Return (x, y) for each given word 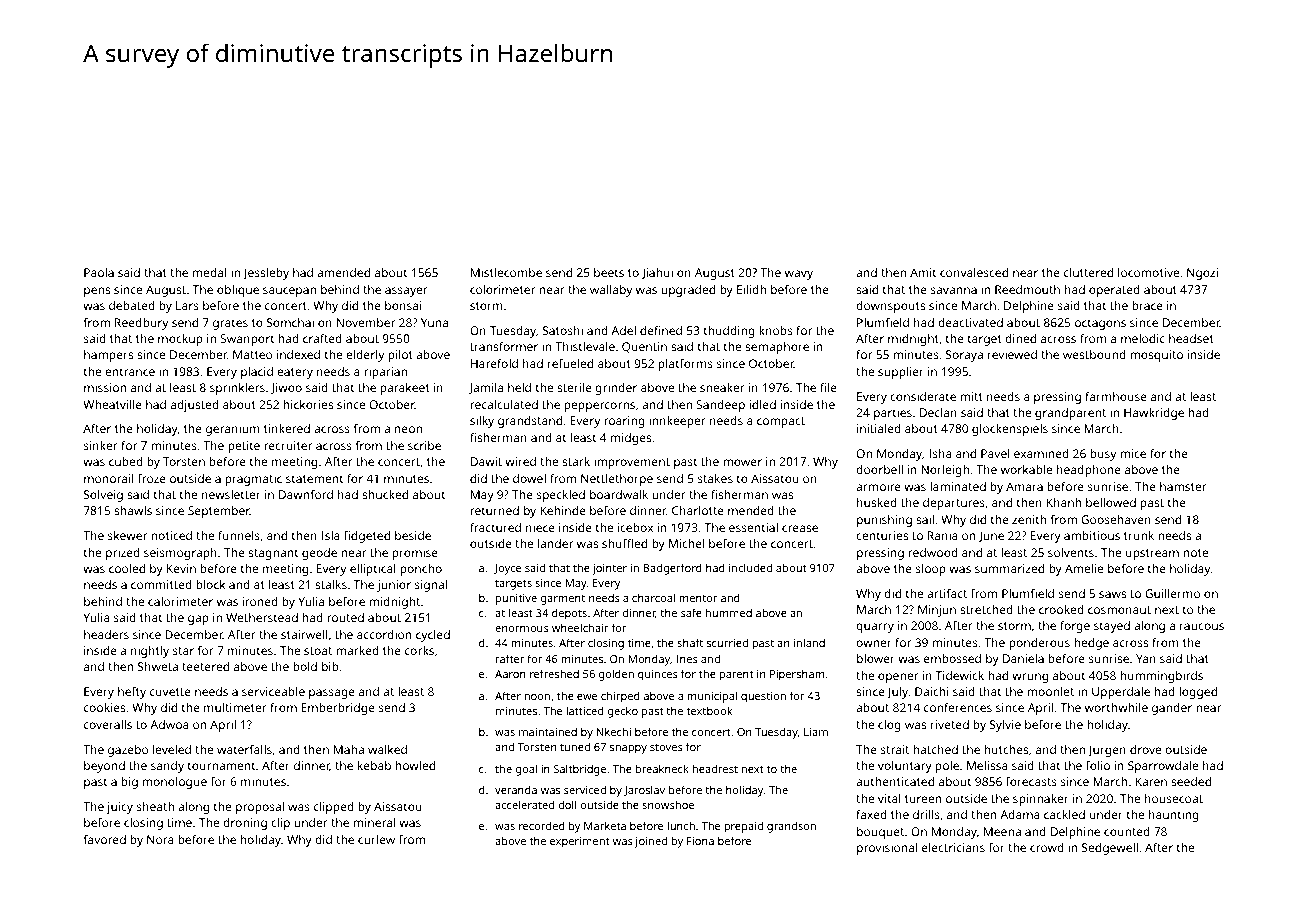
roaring (624, 422)
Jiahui (657, 274)
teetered (205, 666)
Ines (687, 659)
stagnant (273, 554)
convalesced (974, 272)
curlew (376, 839)
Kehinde (563, 510)
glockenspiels (1010, 430)
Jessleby (266, 274)
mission (105, 387)
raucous (1202, 626)
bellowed (1111, 502)
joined (651, 842)
